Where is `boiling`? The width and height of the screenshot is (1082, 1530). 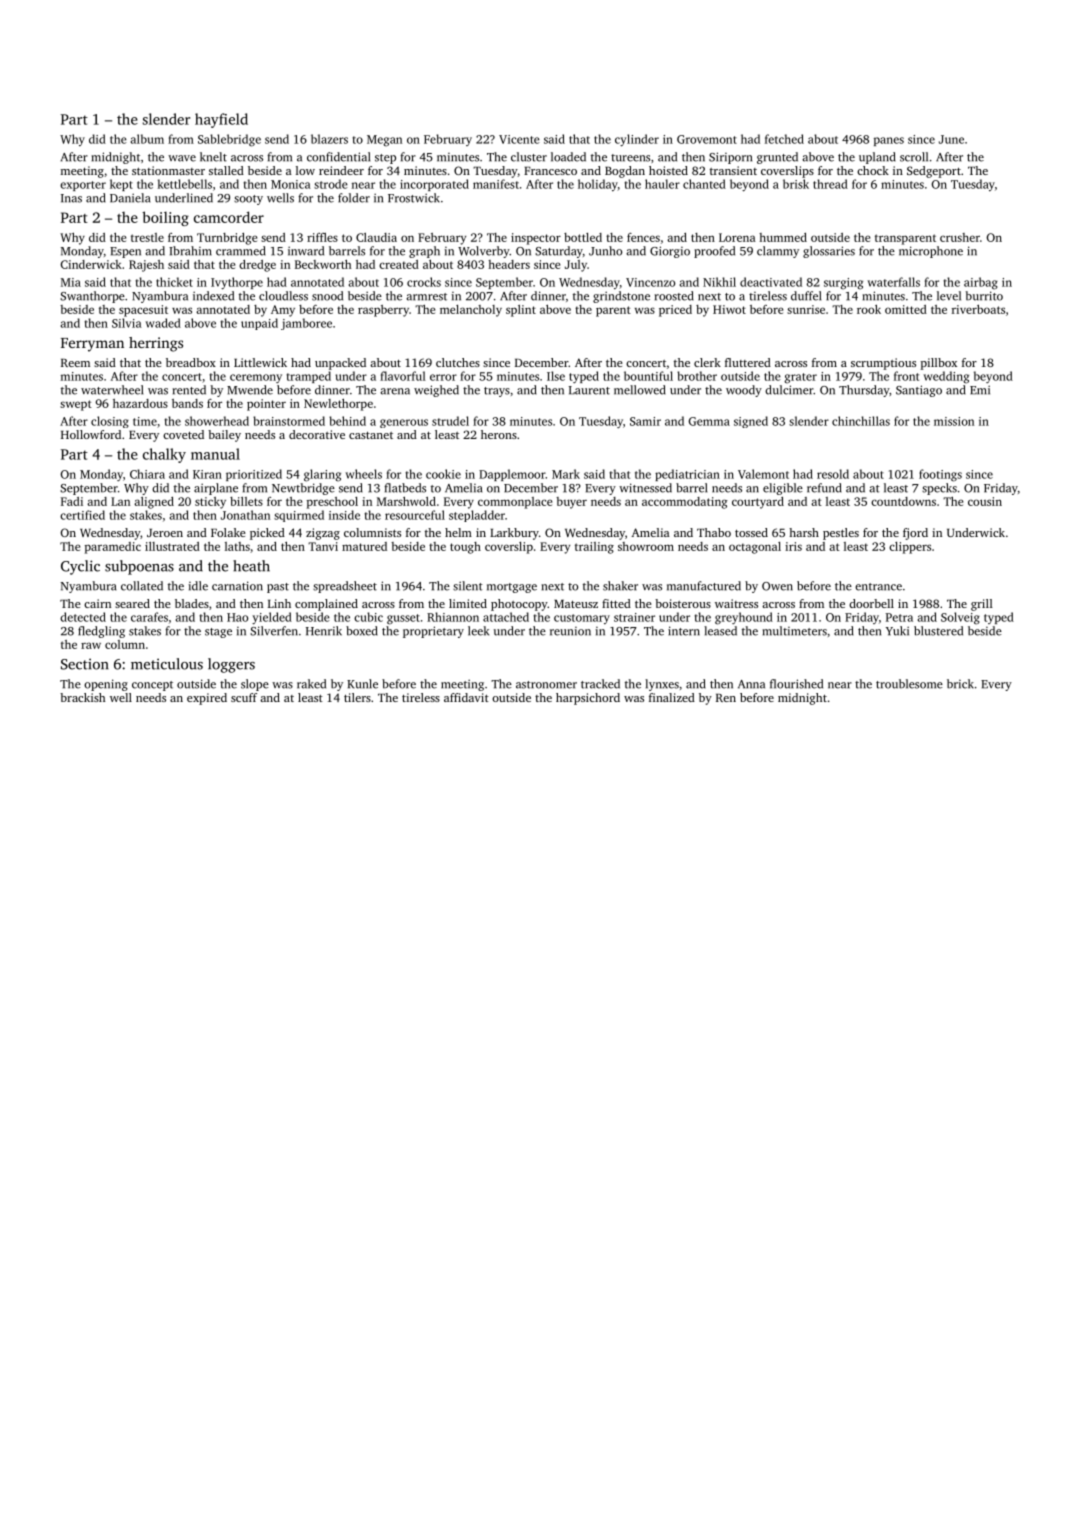
boiling is located at coordinates (165, 218).
